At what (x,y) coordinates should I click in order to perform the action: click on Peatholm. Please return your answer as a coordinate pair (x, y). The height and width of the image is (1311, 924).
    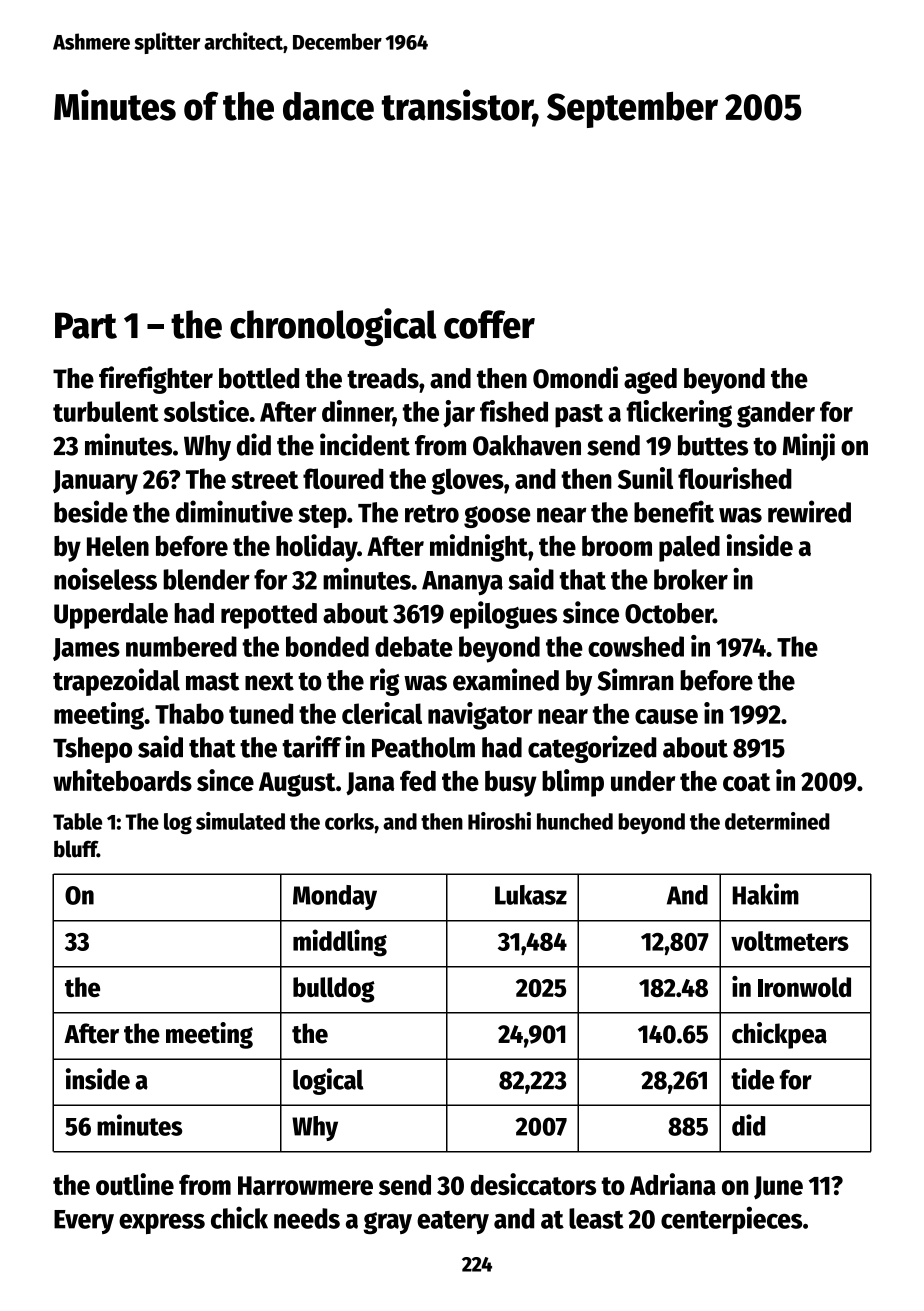
    Looking at the image, I should click on (423, 747).
